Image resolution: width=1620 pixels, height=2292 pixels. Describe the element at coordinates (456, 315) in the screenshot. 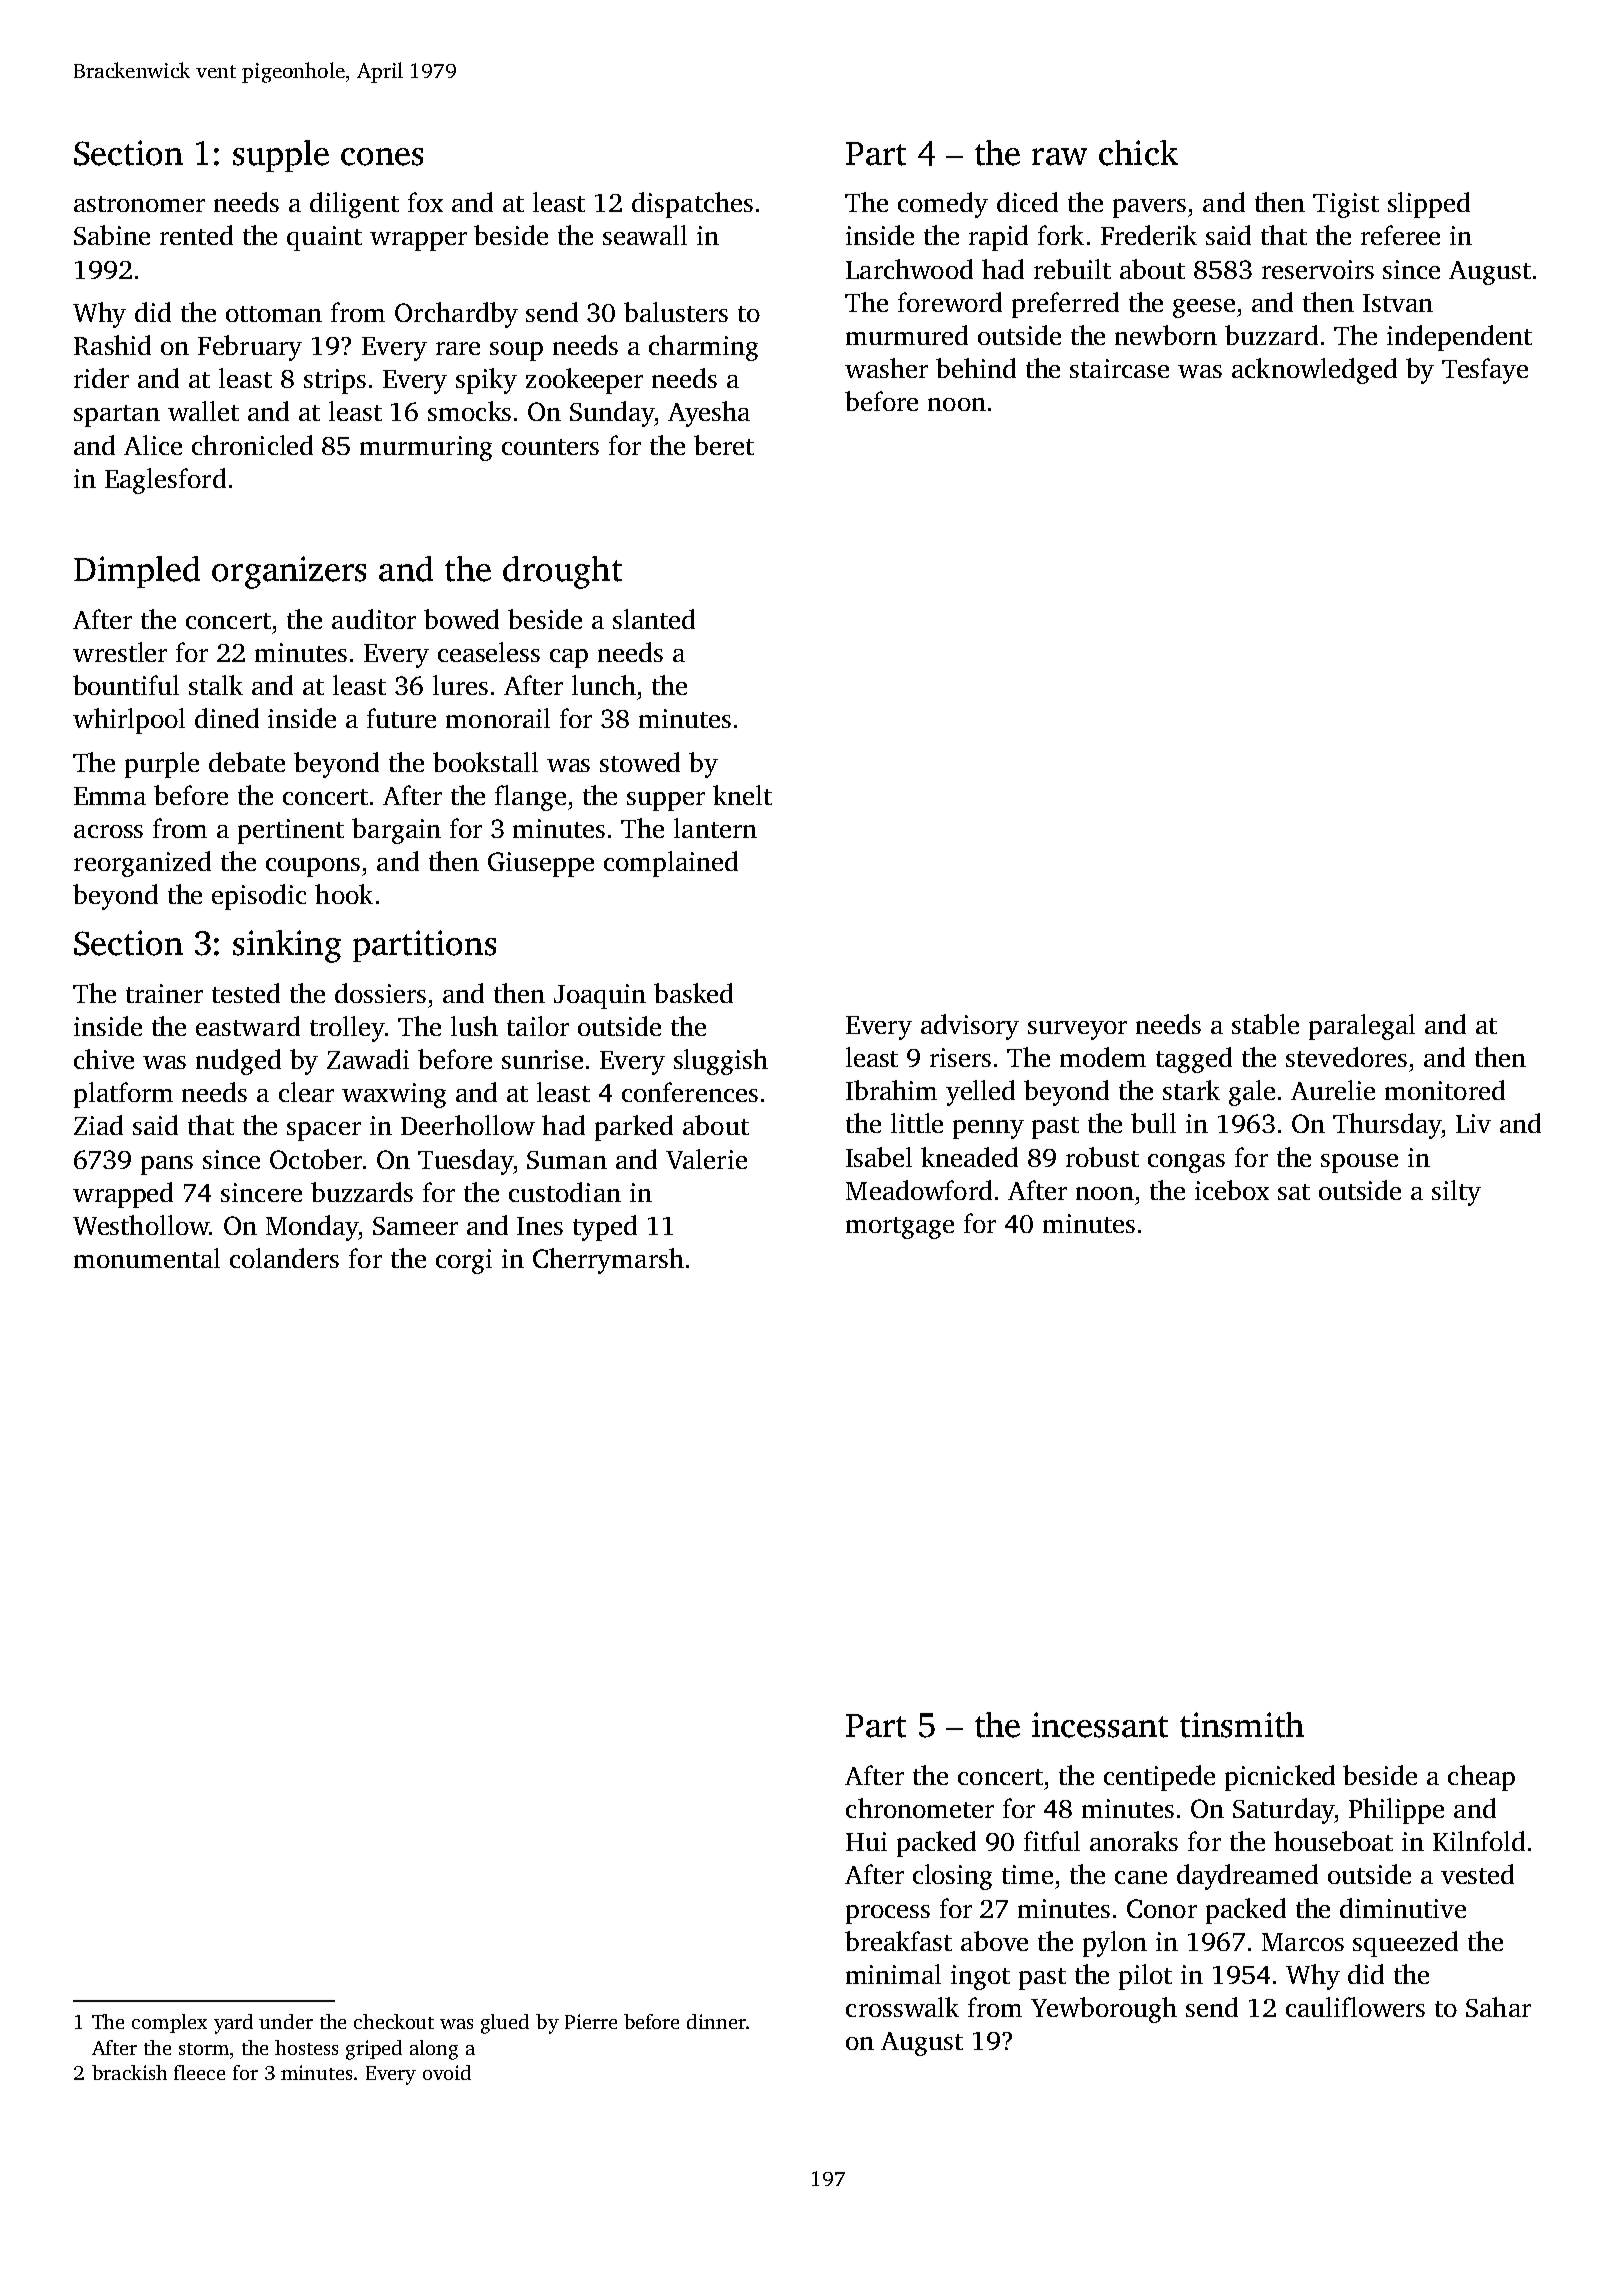

I see `Orchardby` at that location.
